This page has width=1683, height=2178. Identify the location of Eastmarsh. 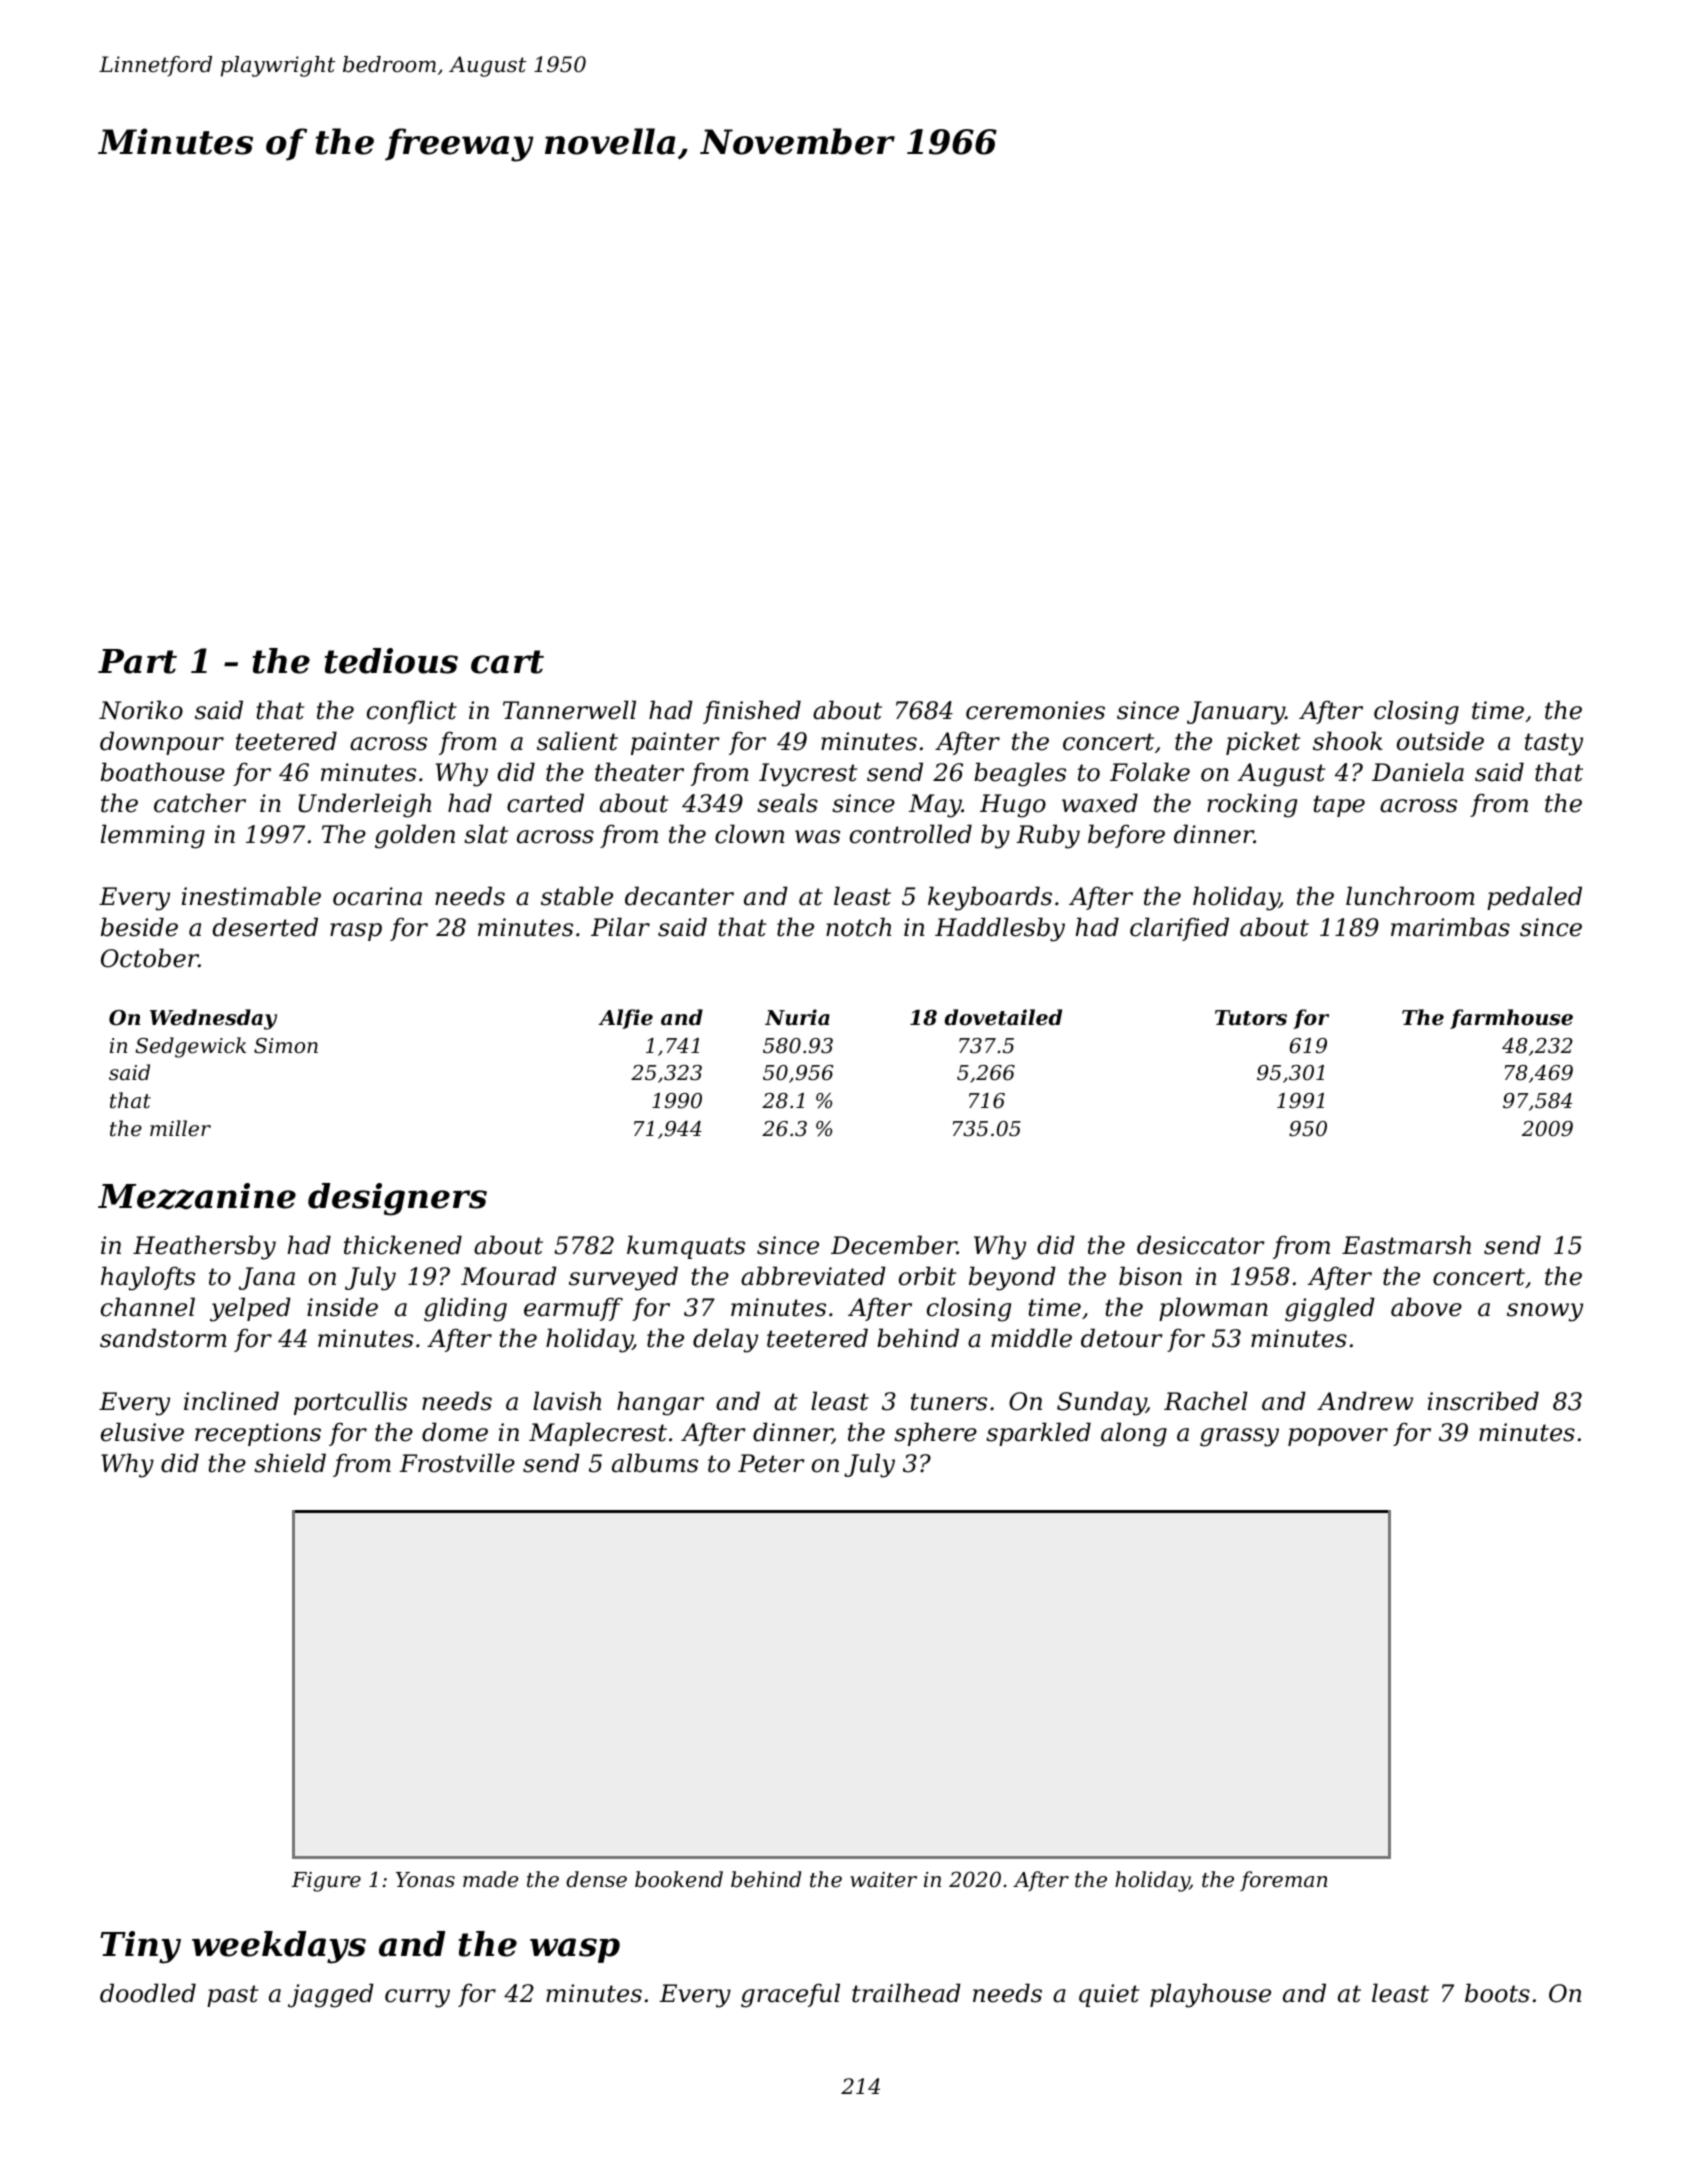
(1406, 1245).
